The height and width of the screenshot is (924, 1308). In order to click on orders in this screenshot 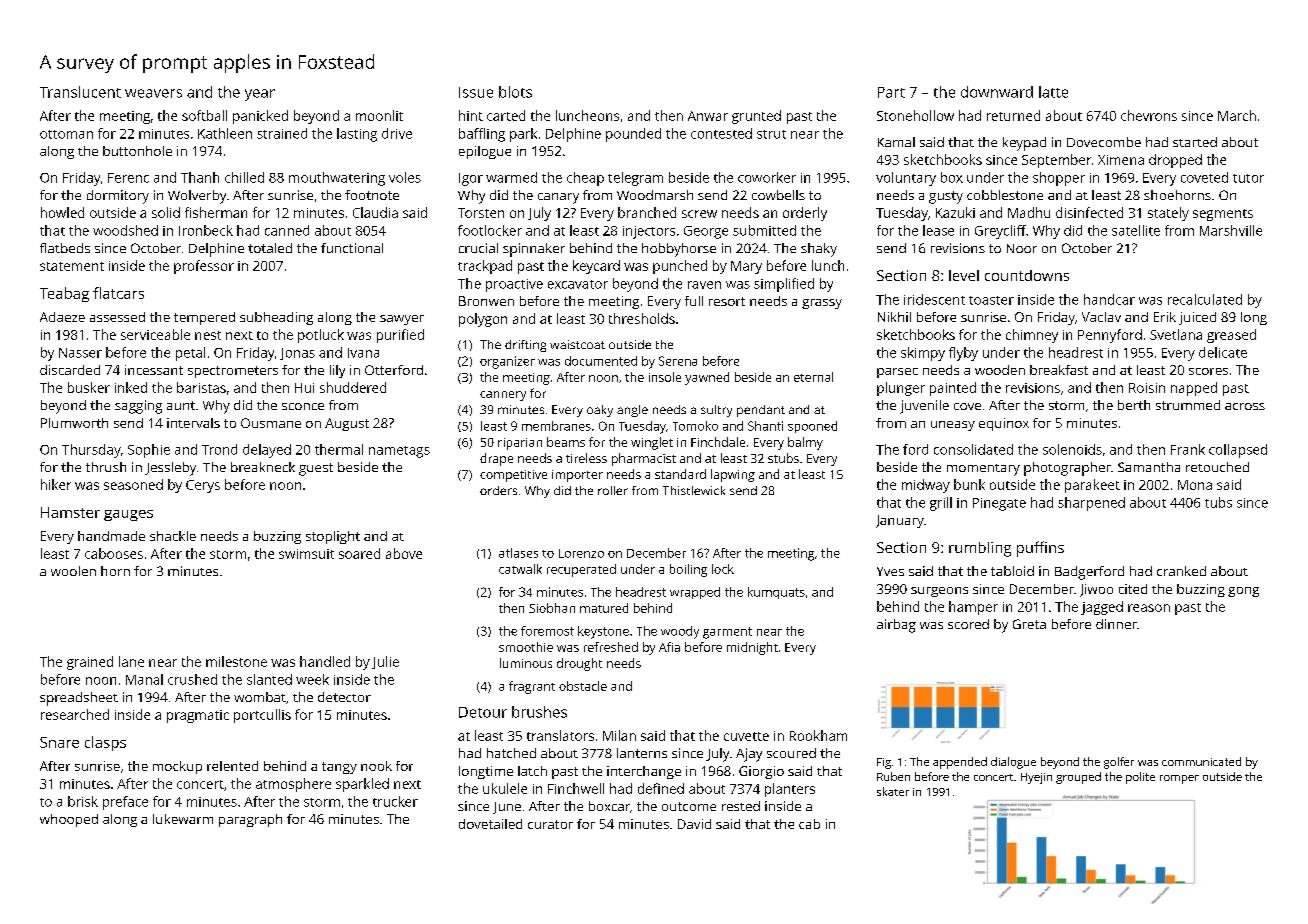, I will do `click(498, 490)`.
